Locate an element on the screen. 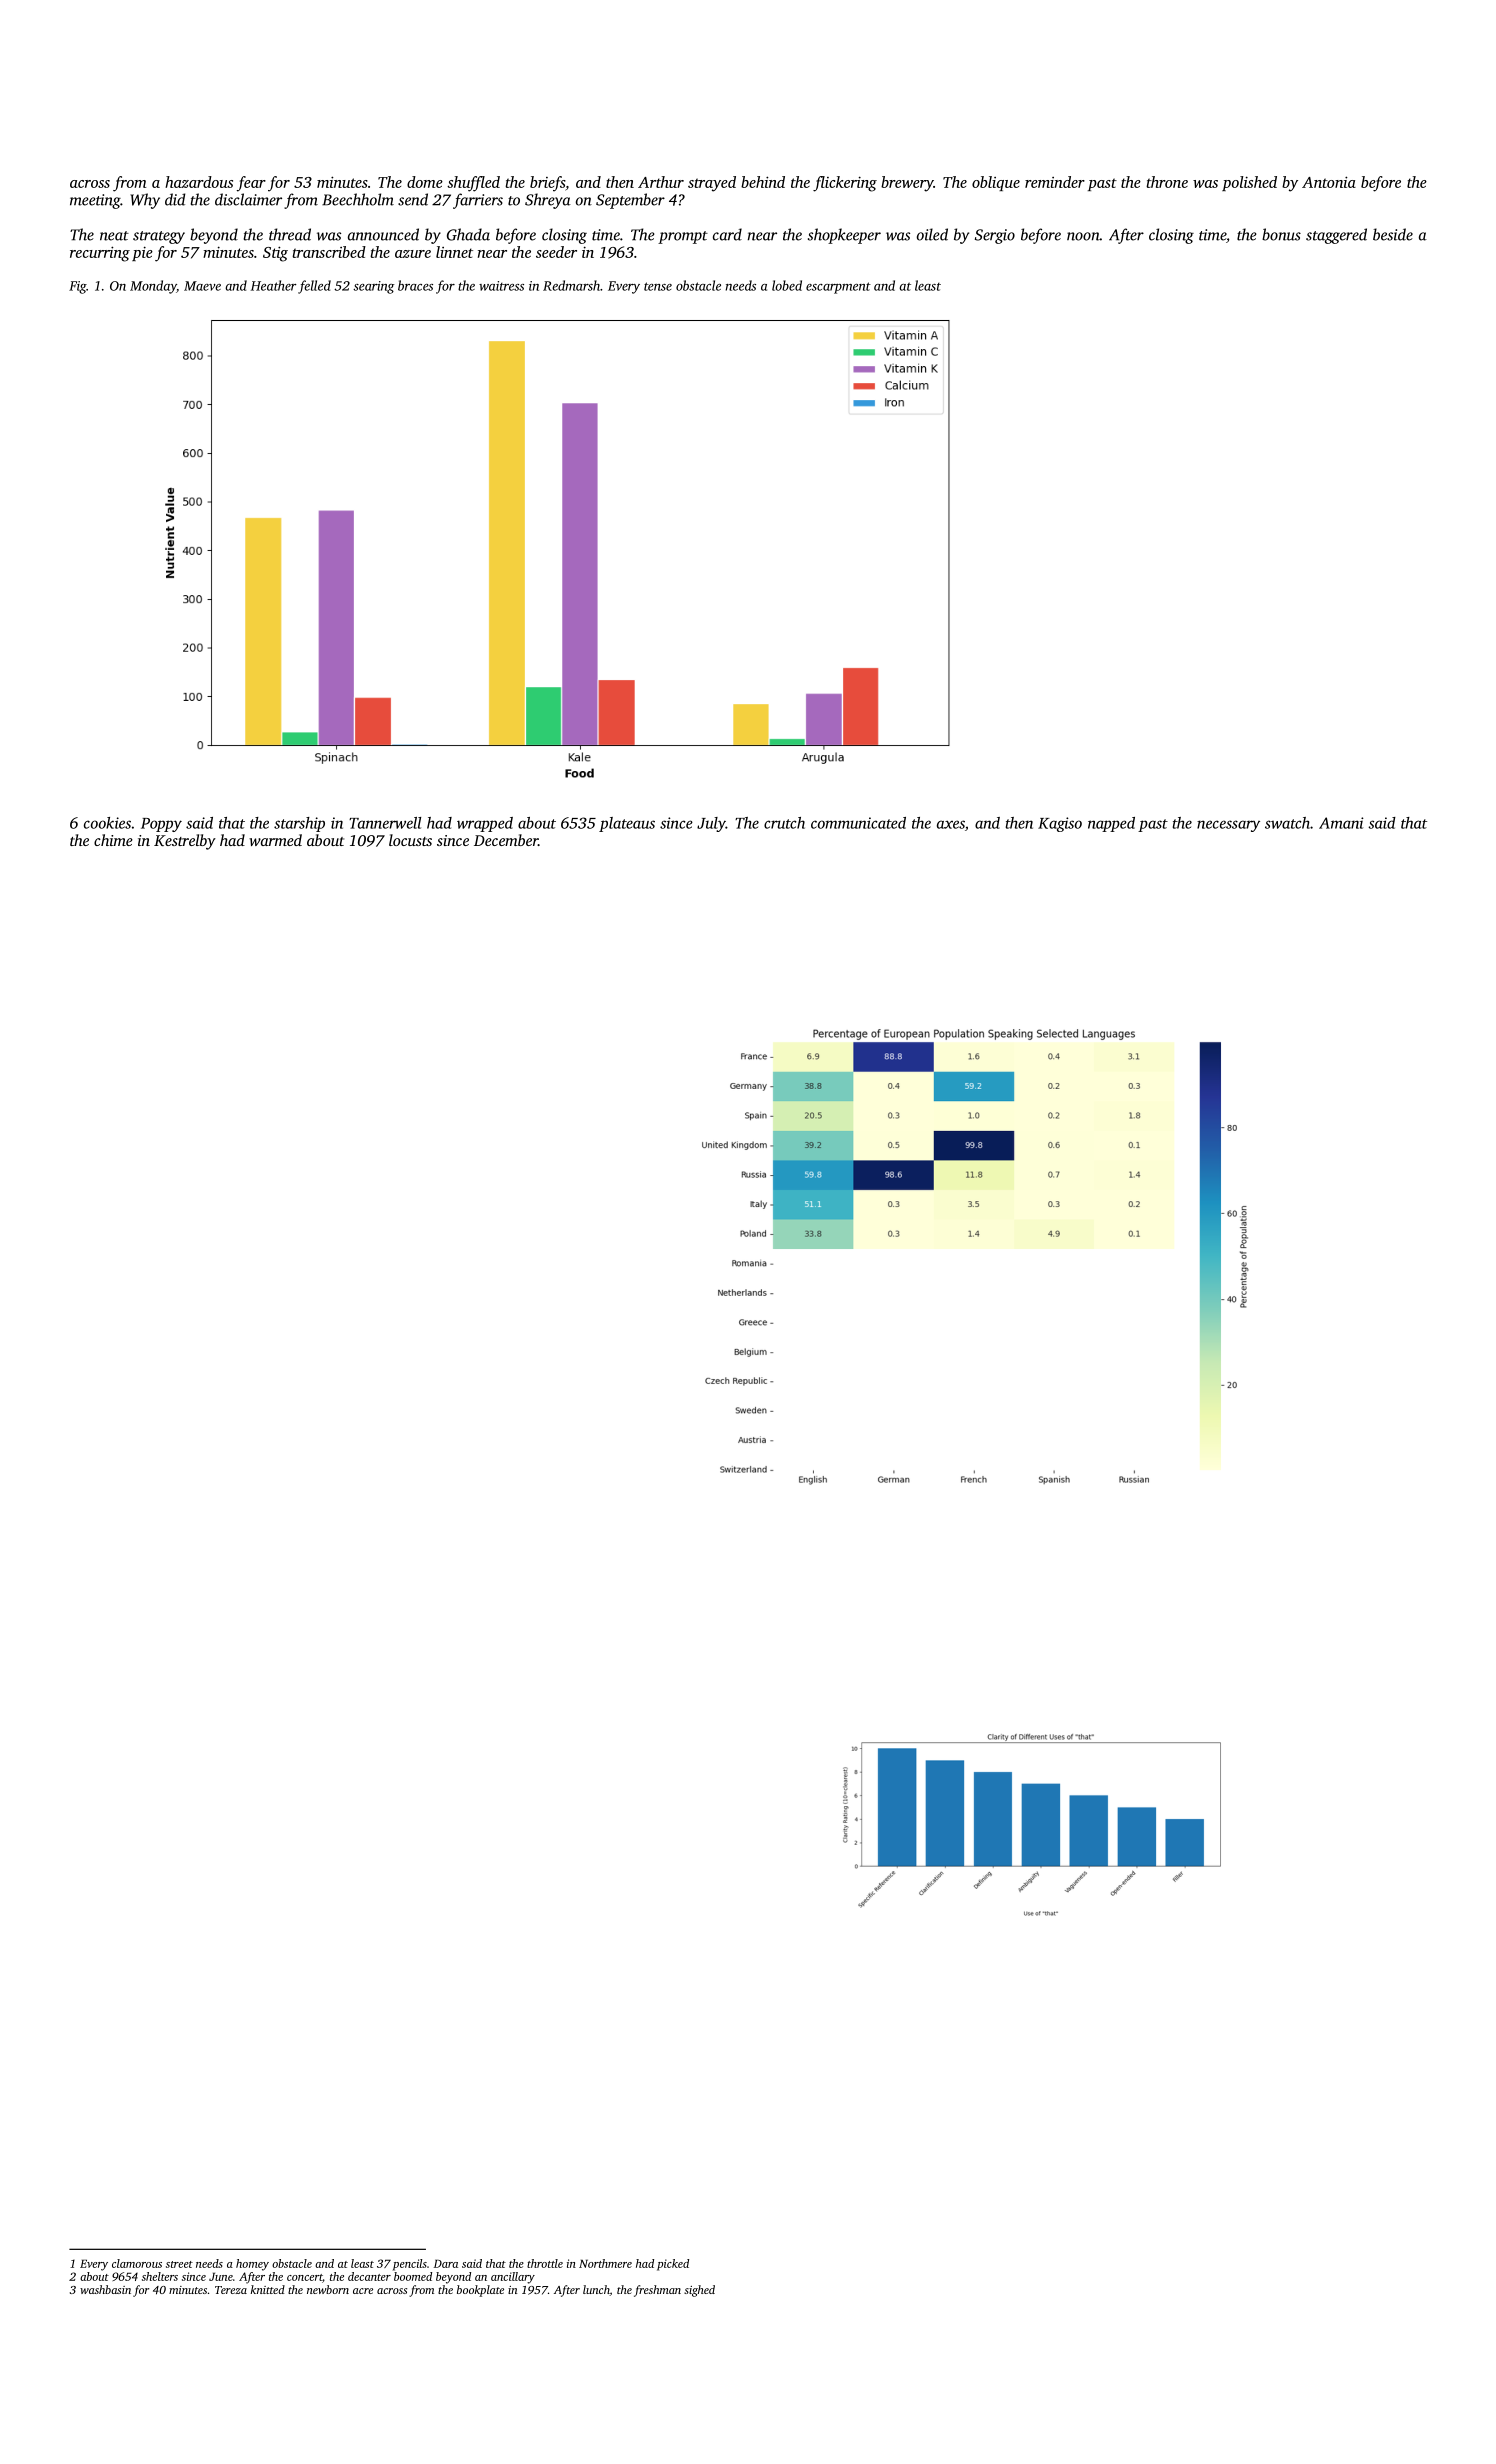  necessary is located at coordinates (1228, 826).
